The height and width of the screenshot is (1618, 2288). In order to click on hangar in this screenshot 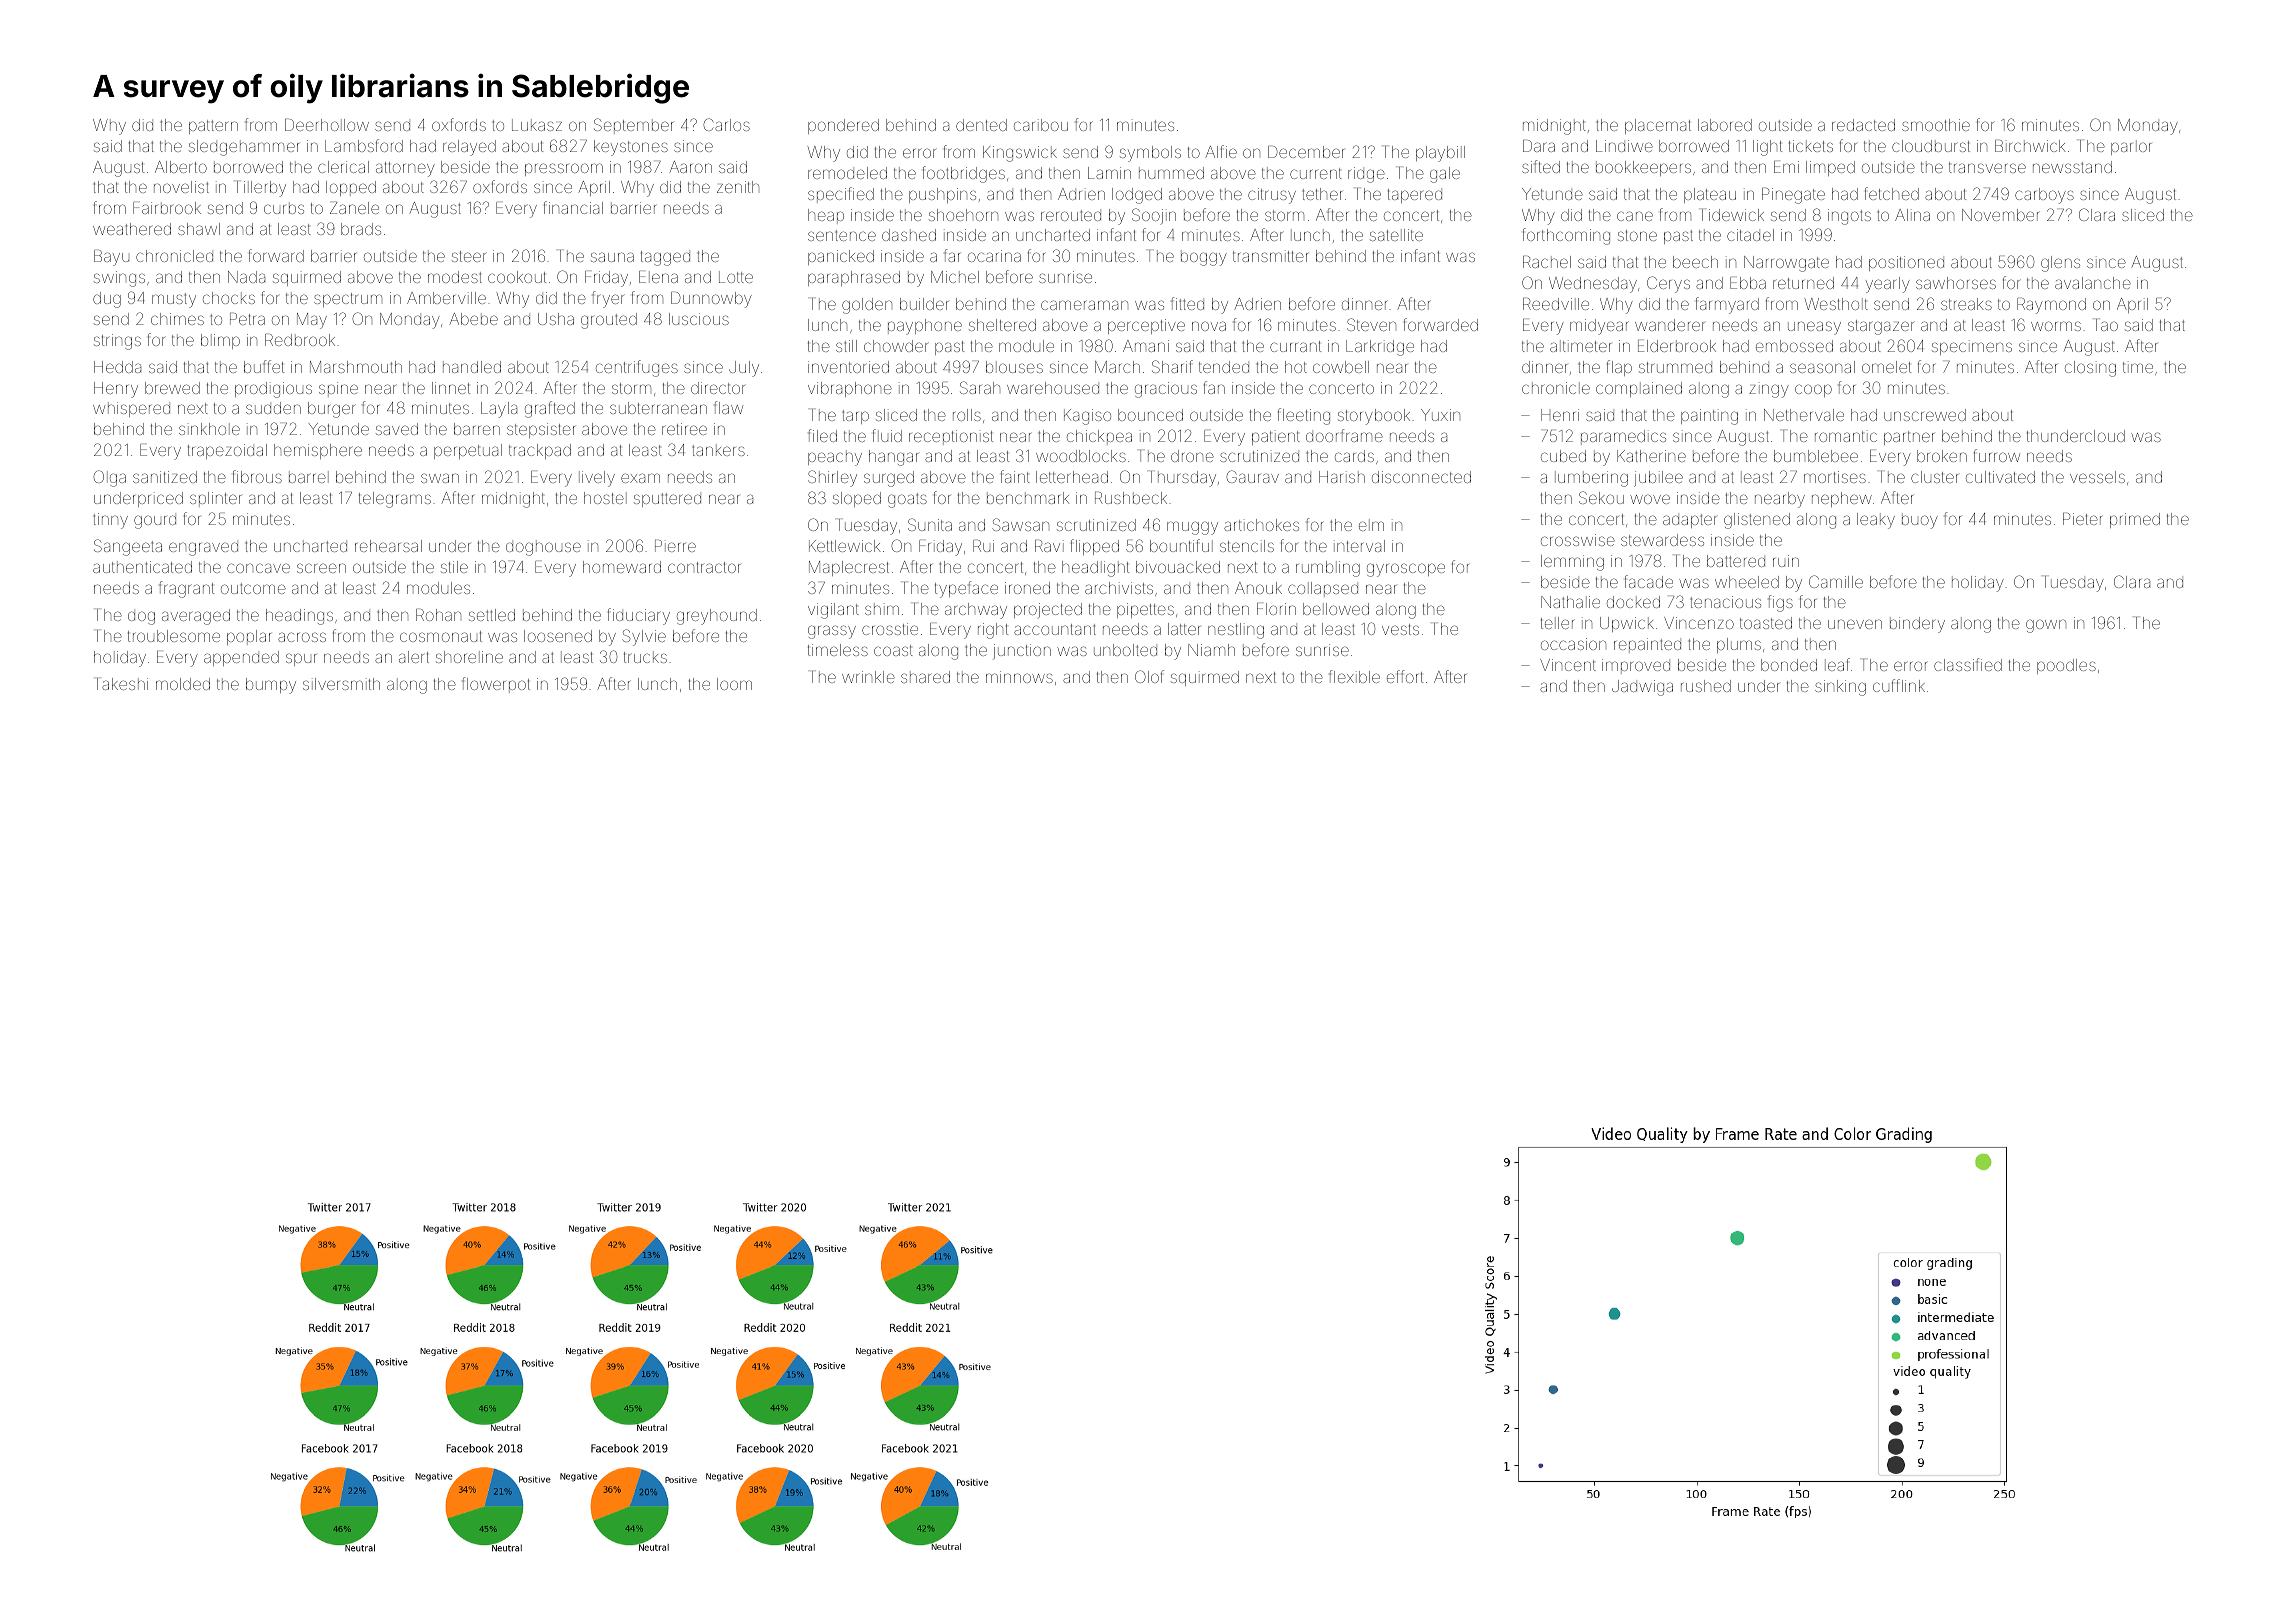, I will do `click(894, 458)`.
